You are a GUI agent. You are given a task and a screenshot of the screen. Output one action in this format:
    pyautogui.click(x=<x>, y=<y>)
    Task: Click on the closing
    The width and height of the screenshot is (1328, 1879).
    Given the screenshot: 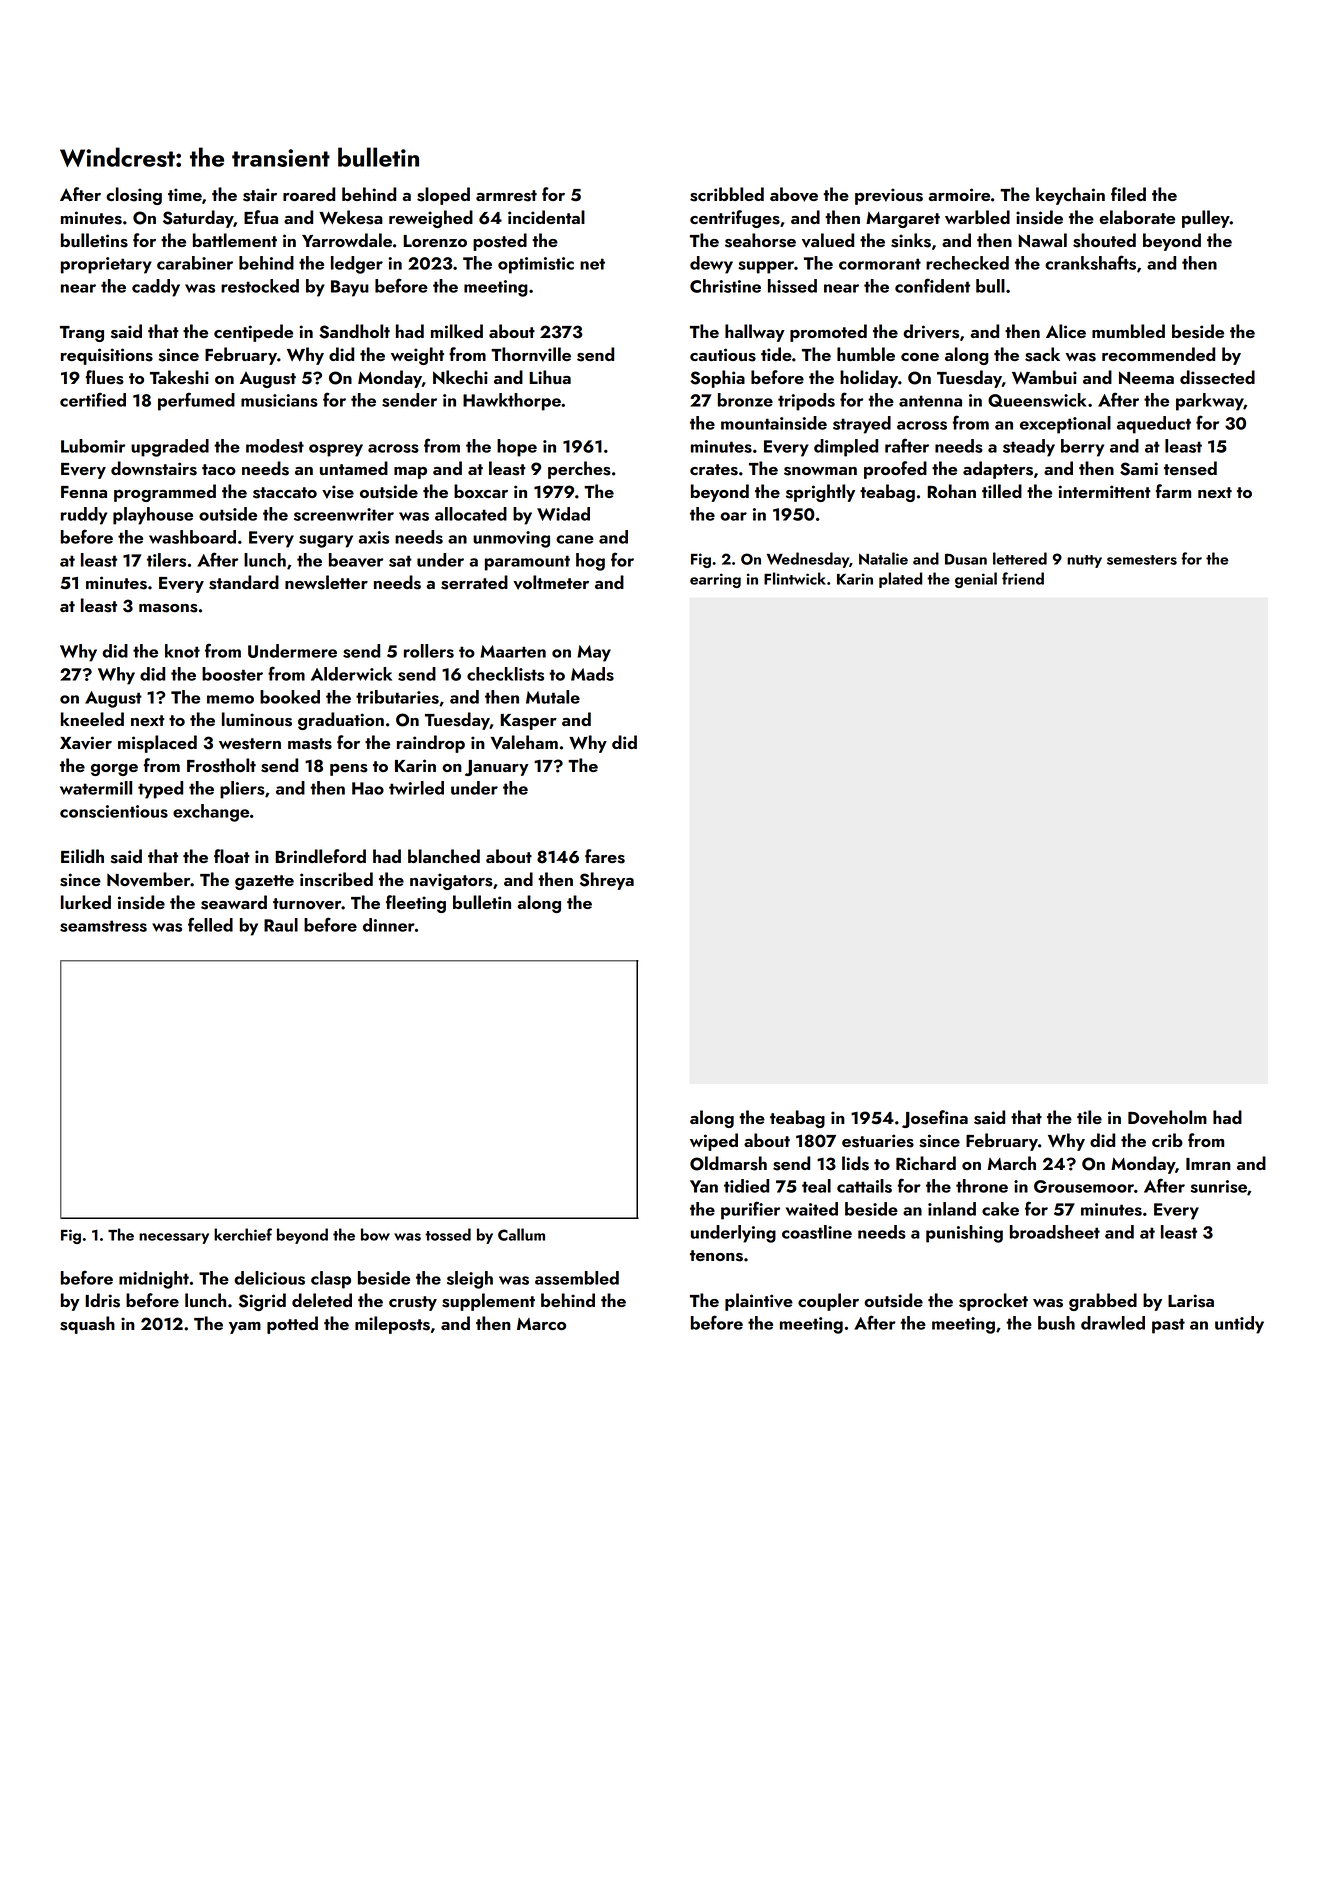 What is the action you would take?
    pyautogui.click(x=134, y=196)
